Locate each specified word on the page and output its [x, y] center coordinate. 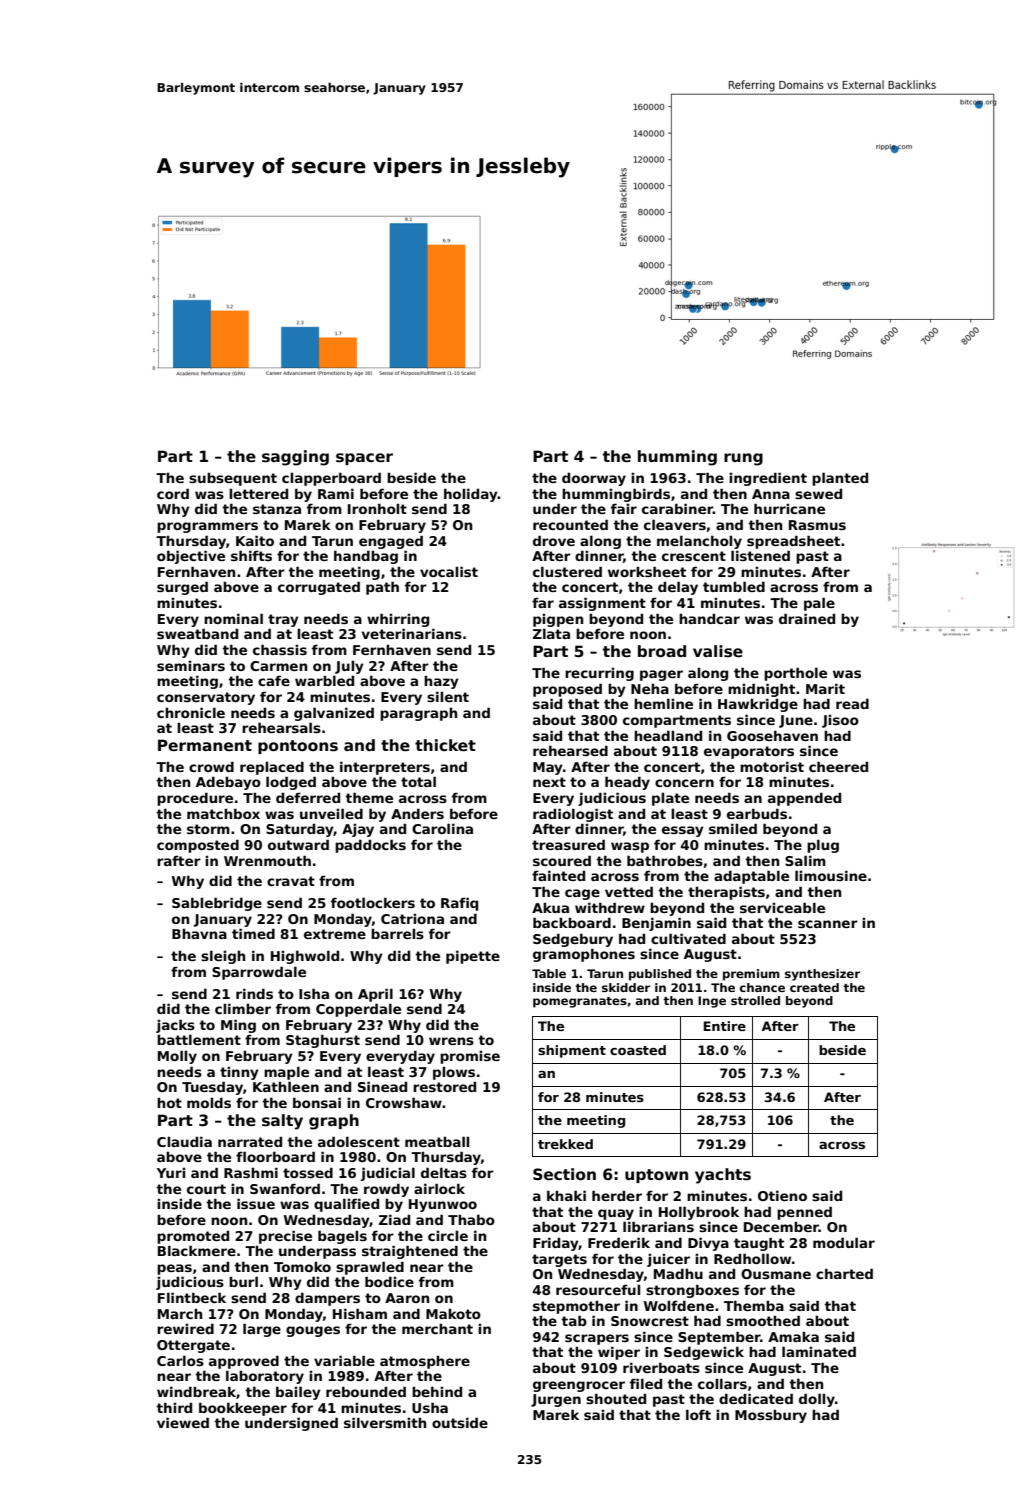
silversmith [385, 1422]
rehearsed [570, 750]
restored [444, 1086]
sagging [295, 458]
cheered [838, 766]
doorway [594, 479]
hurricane [789, 508]
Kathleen [286, 1086]
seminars [191, 665]
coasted [638, 1050]
